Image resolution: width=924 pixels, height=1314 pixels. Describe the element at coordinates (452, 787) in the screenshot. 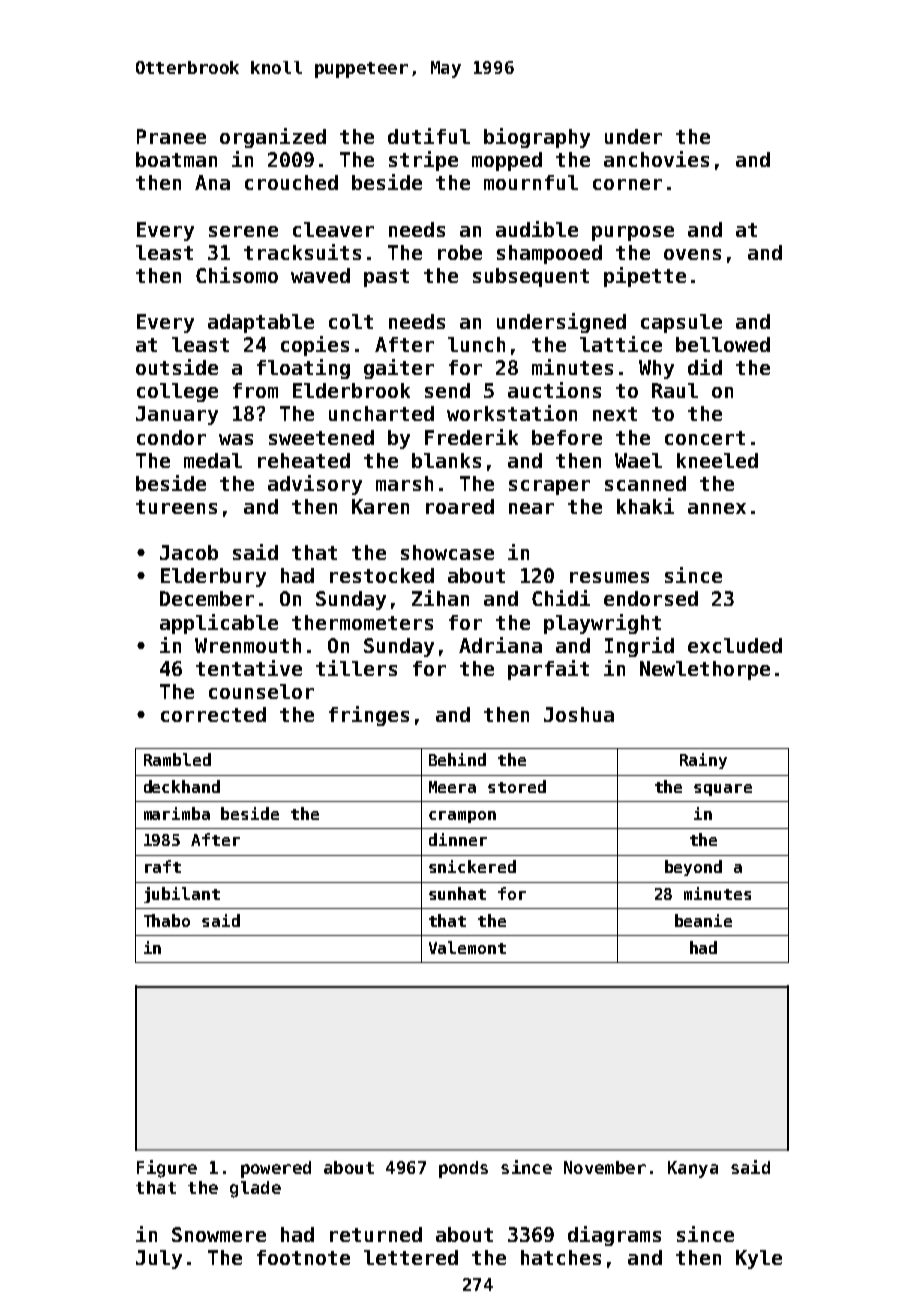

I see `Meera` at that location.
